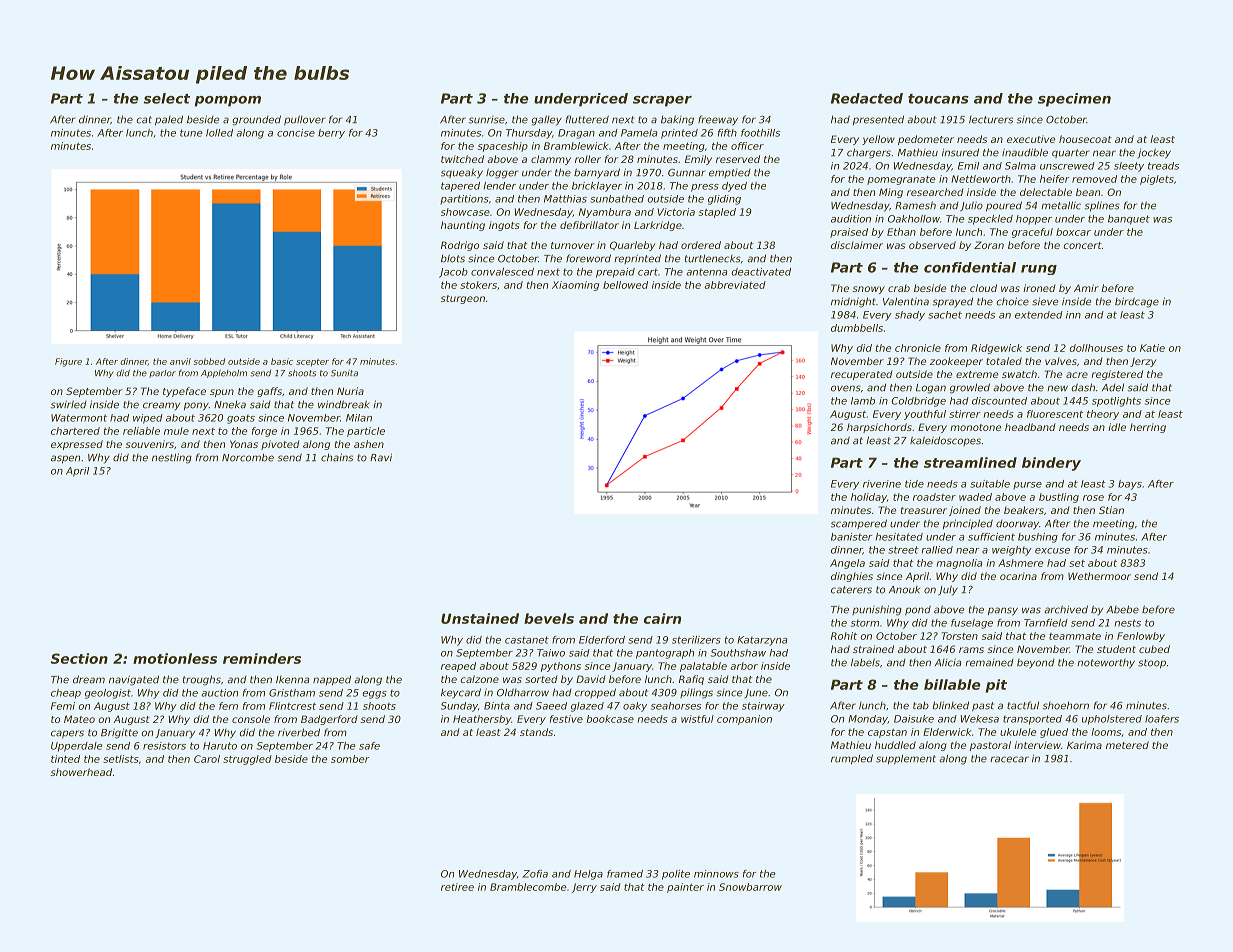 The image size is (1233, 952). What do you see at coordinates (175, 658) in the page?
I see `motionless` at bounding box center [175, 658].
